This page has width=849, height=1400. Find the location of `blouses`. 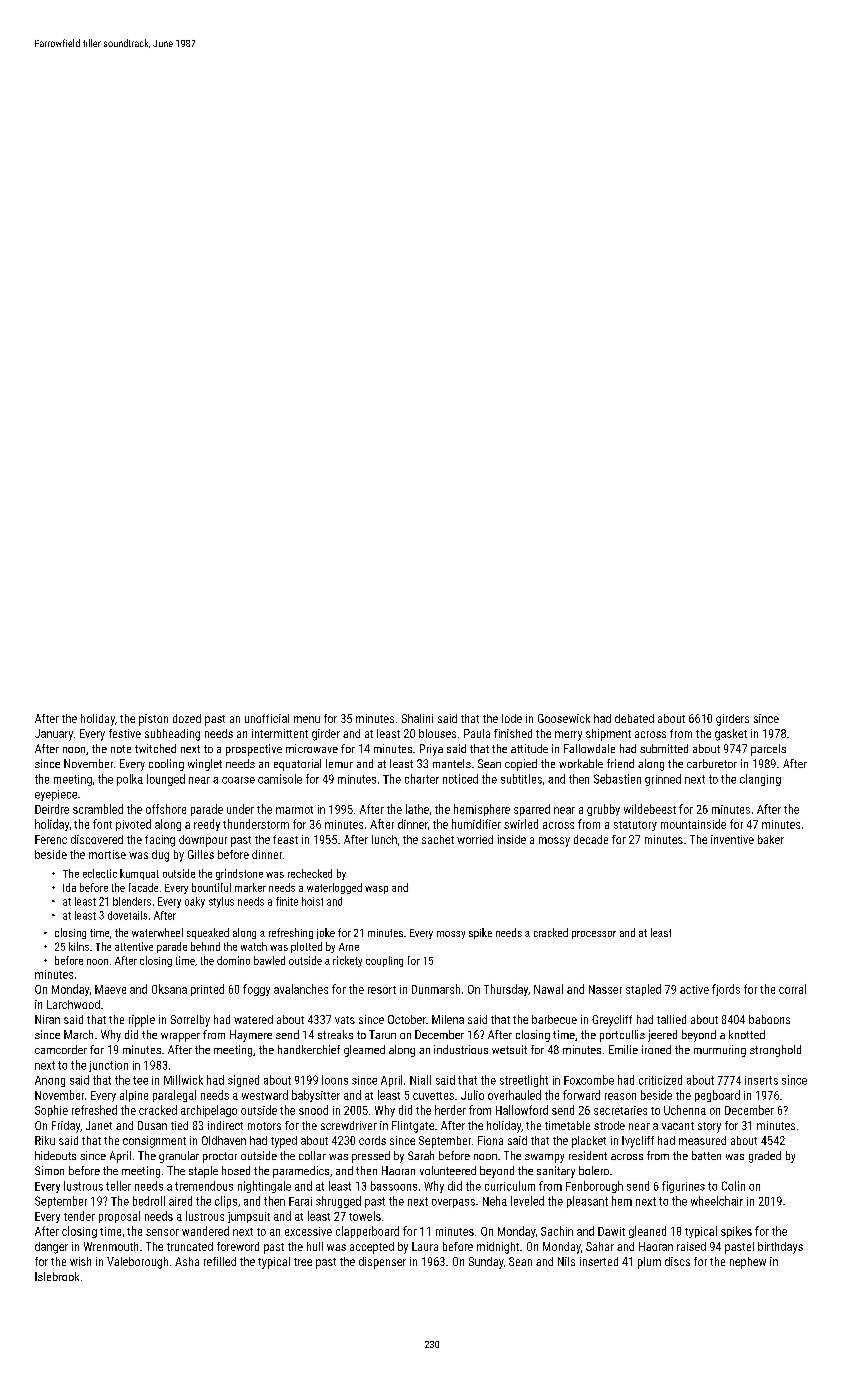

blouses is located at coordinates (437, 733).
